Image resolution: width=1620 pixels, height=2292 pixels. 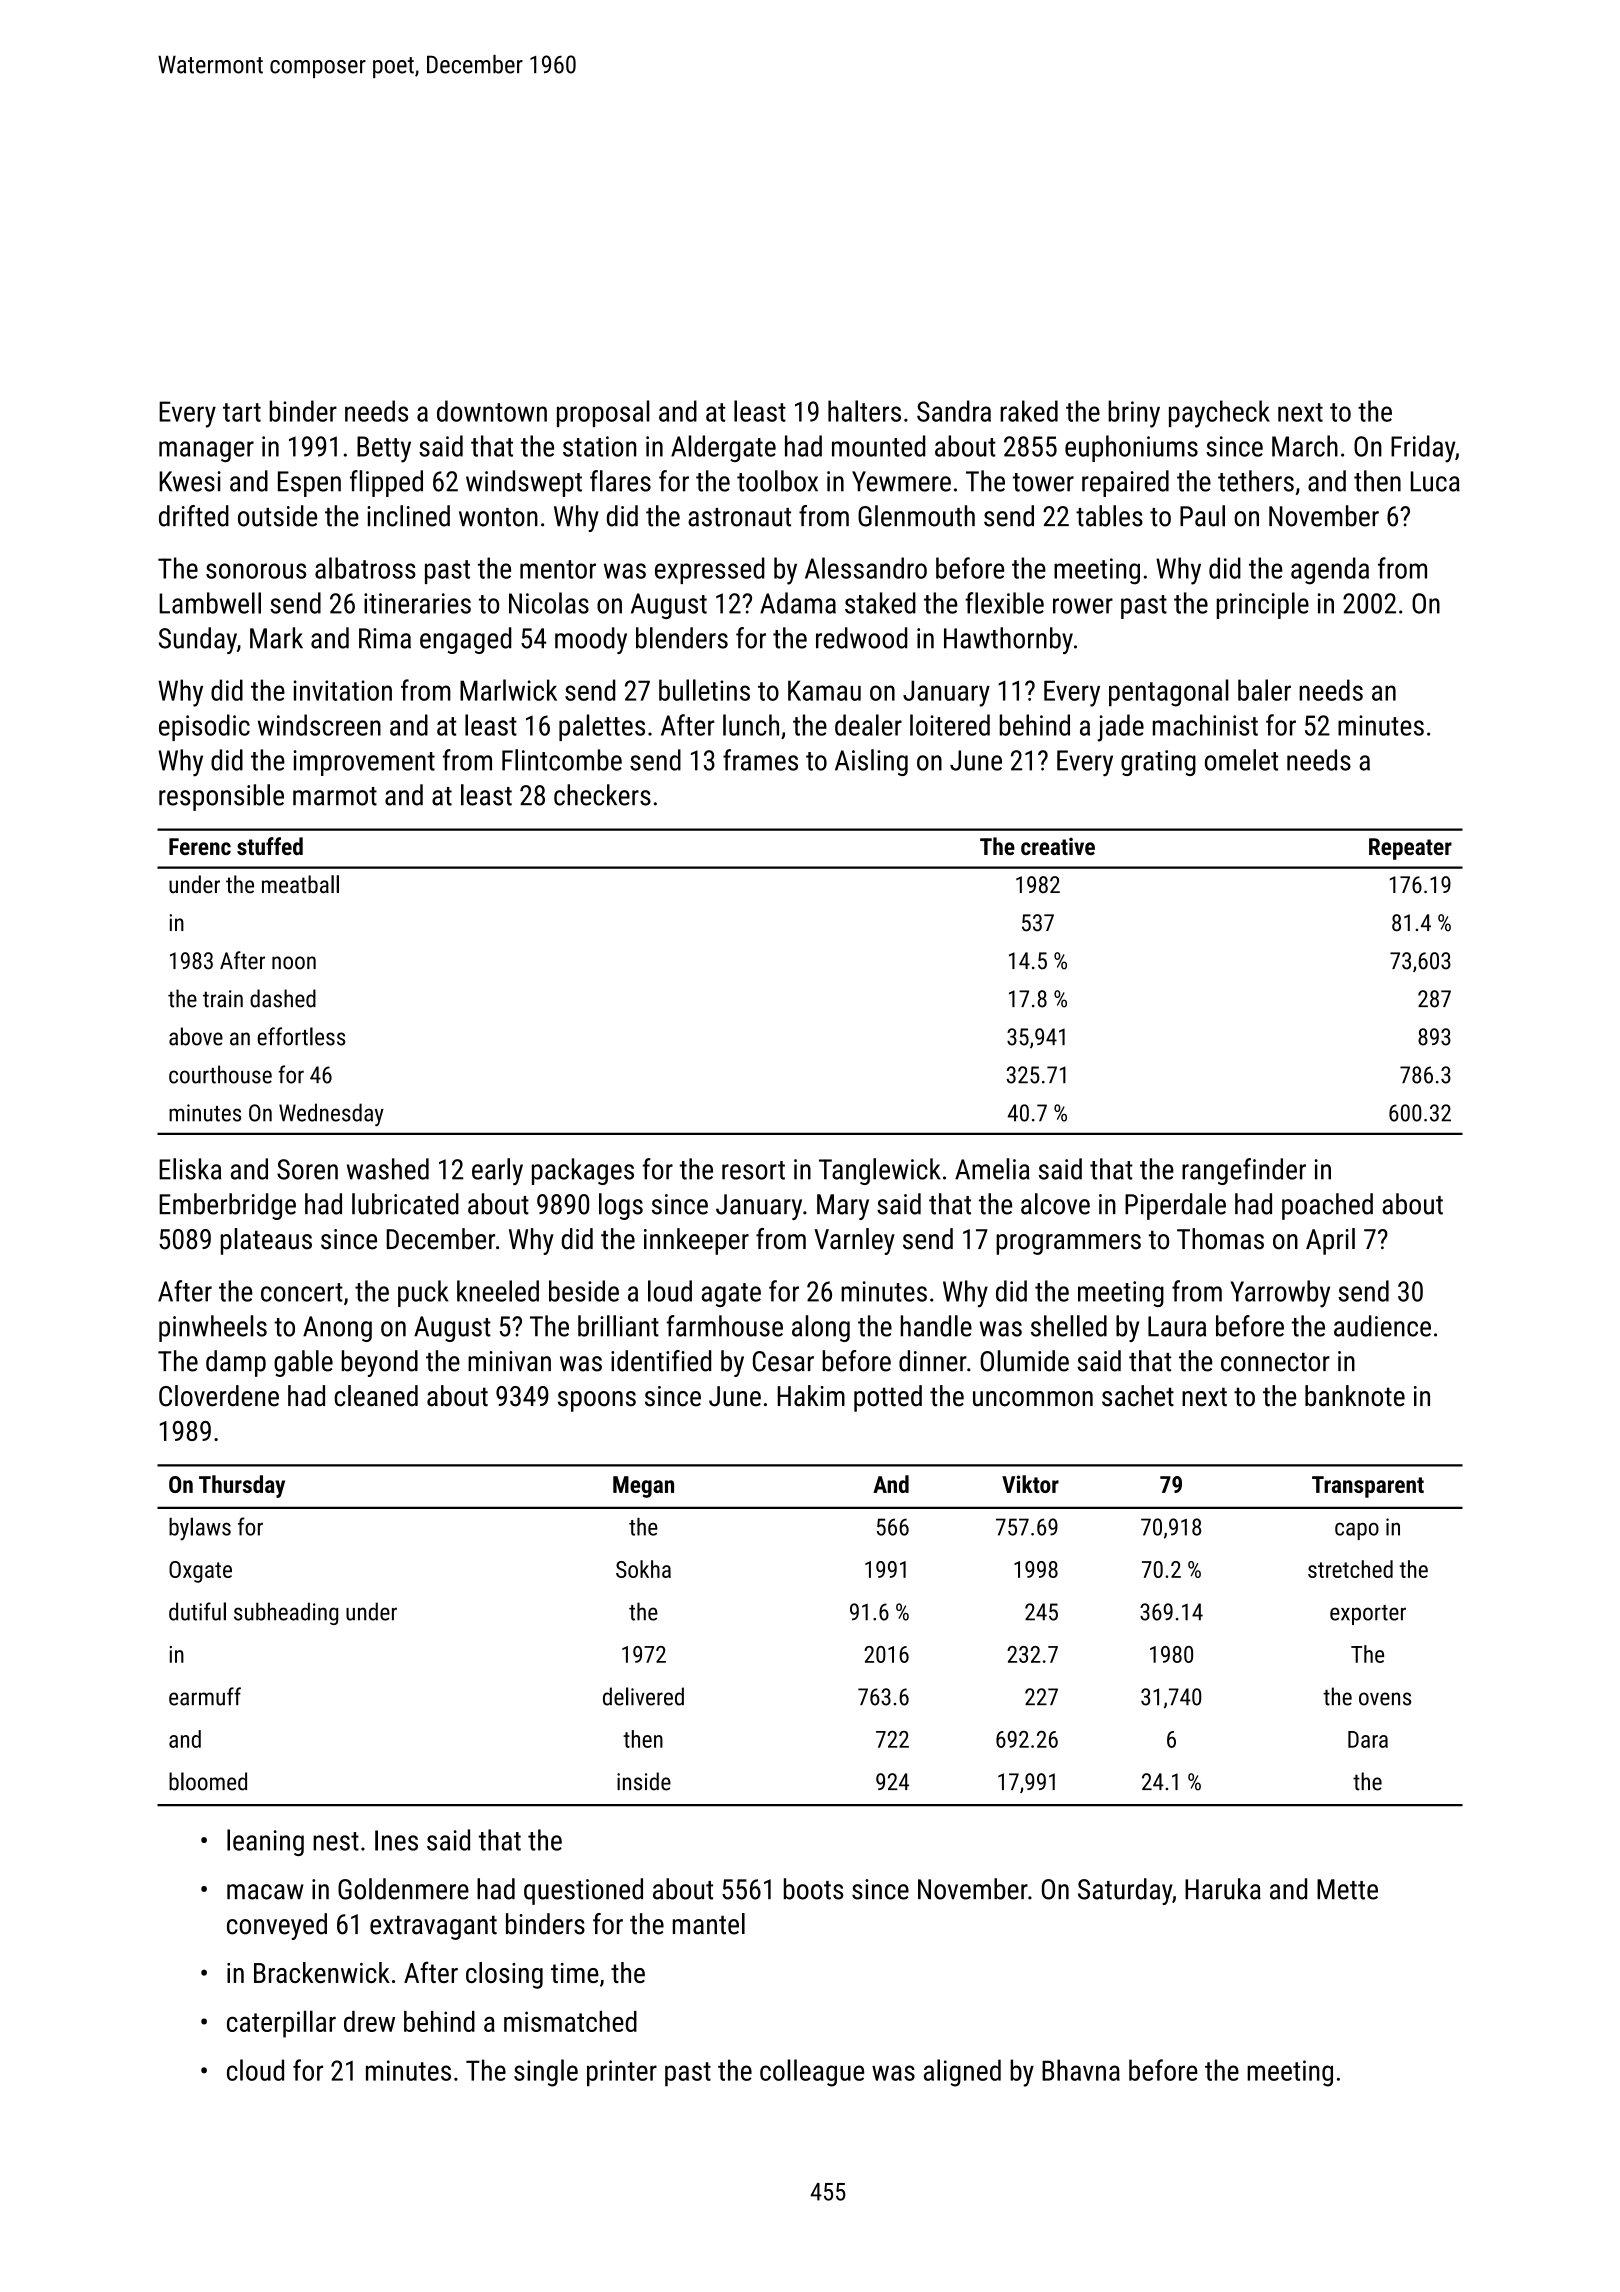 What do you see at coordinates (603, 413) in the screenshot?
I see `proposal` at bounding box center [603, 413].
